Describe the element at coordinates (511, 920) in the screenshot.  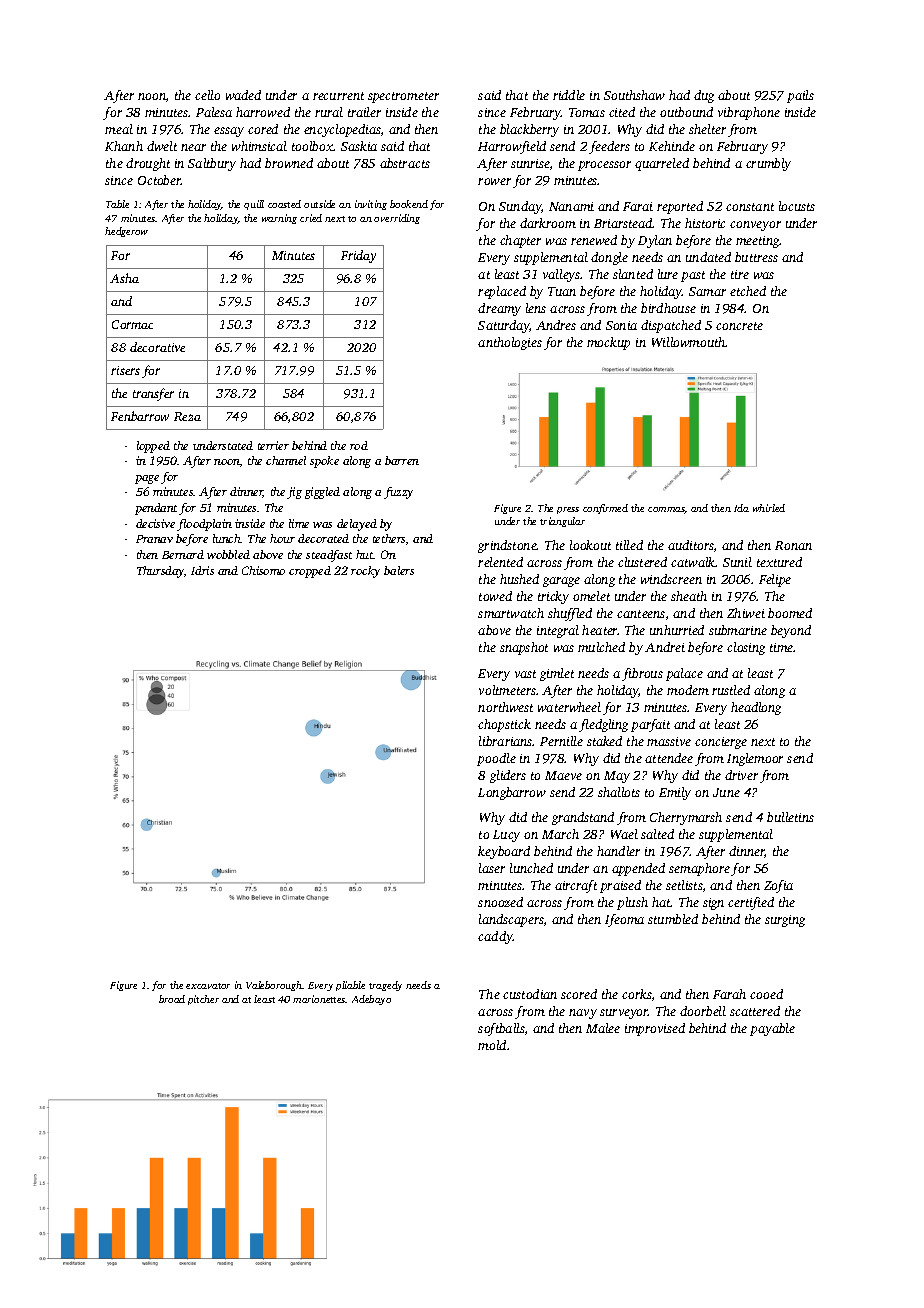
I see `landscapers` at that location.
